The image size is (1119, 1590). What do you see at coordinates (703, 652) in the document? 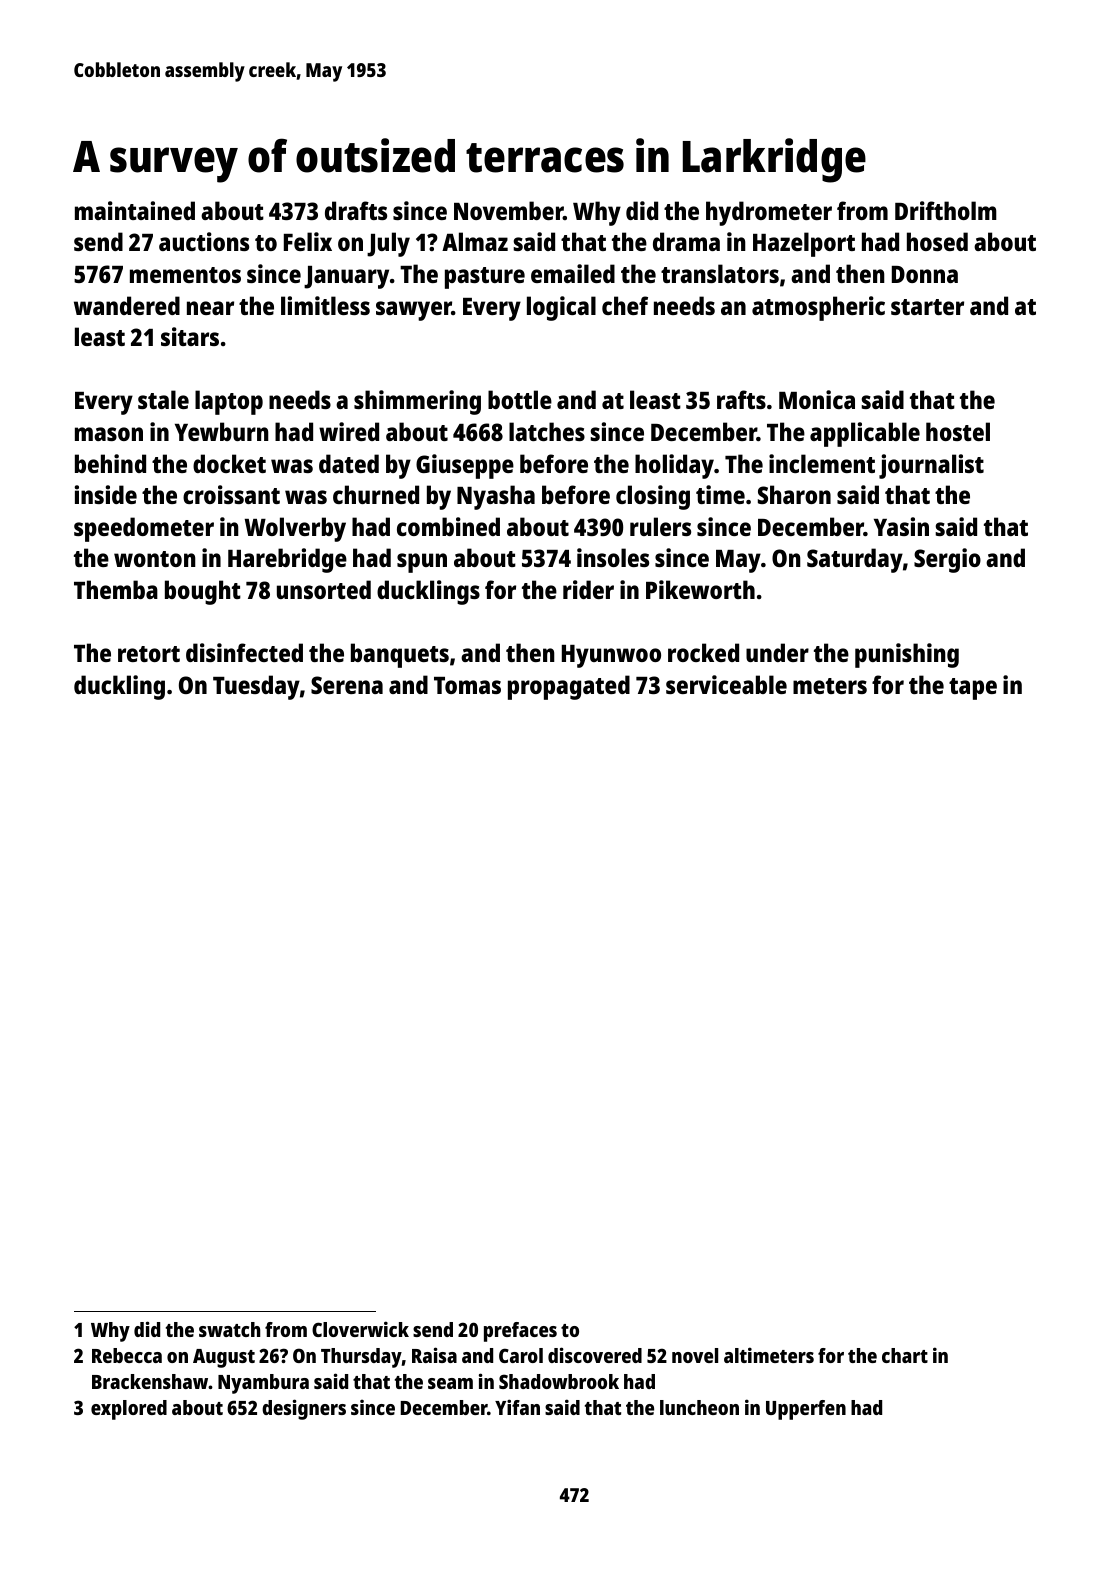
I see `rocked` at bounding box center [703, 652].
